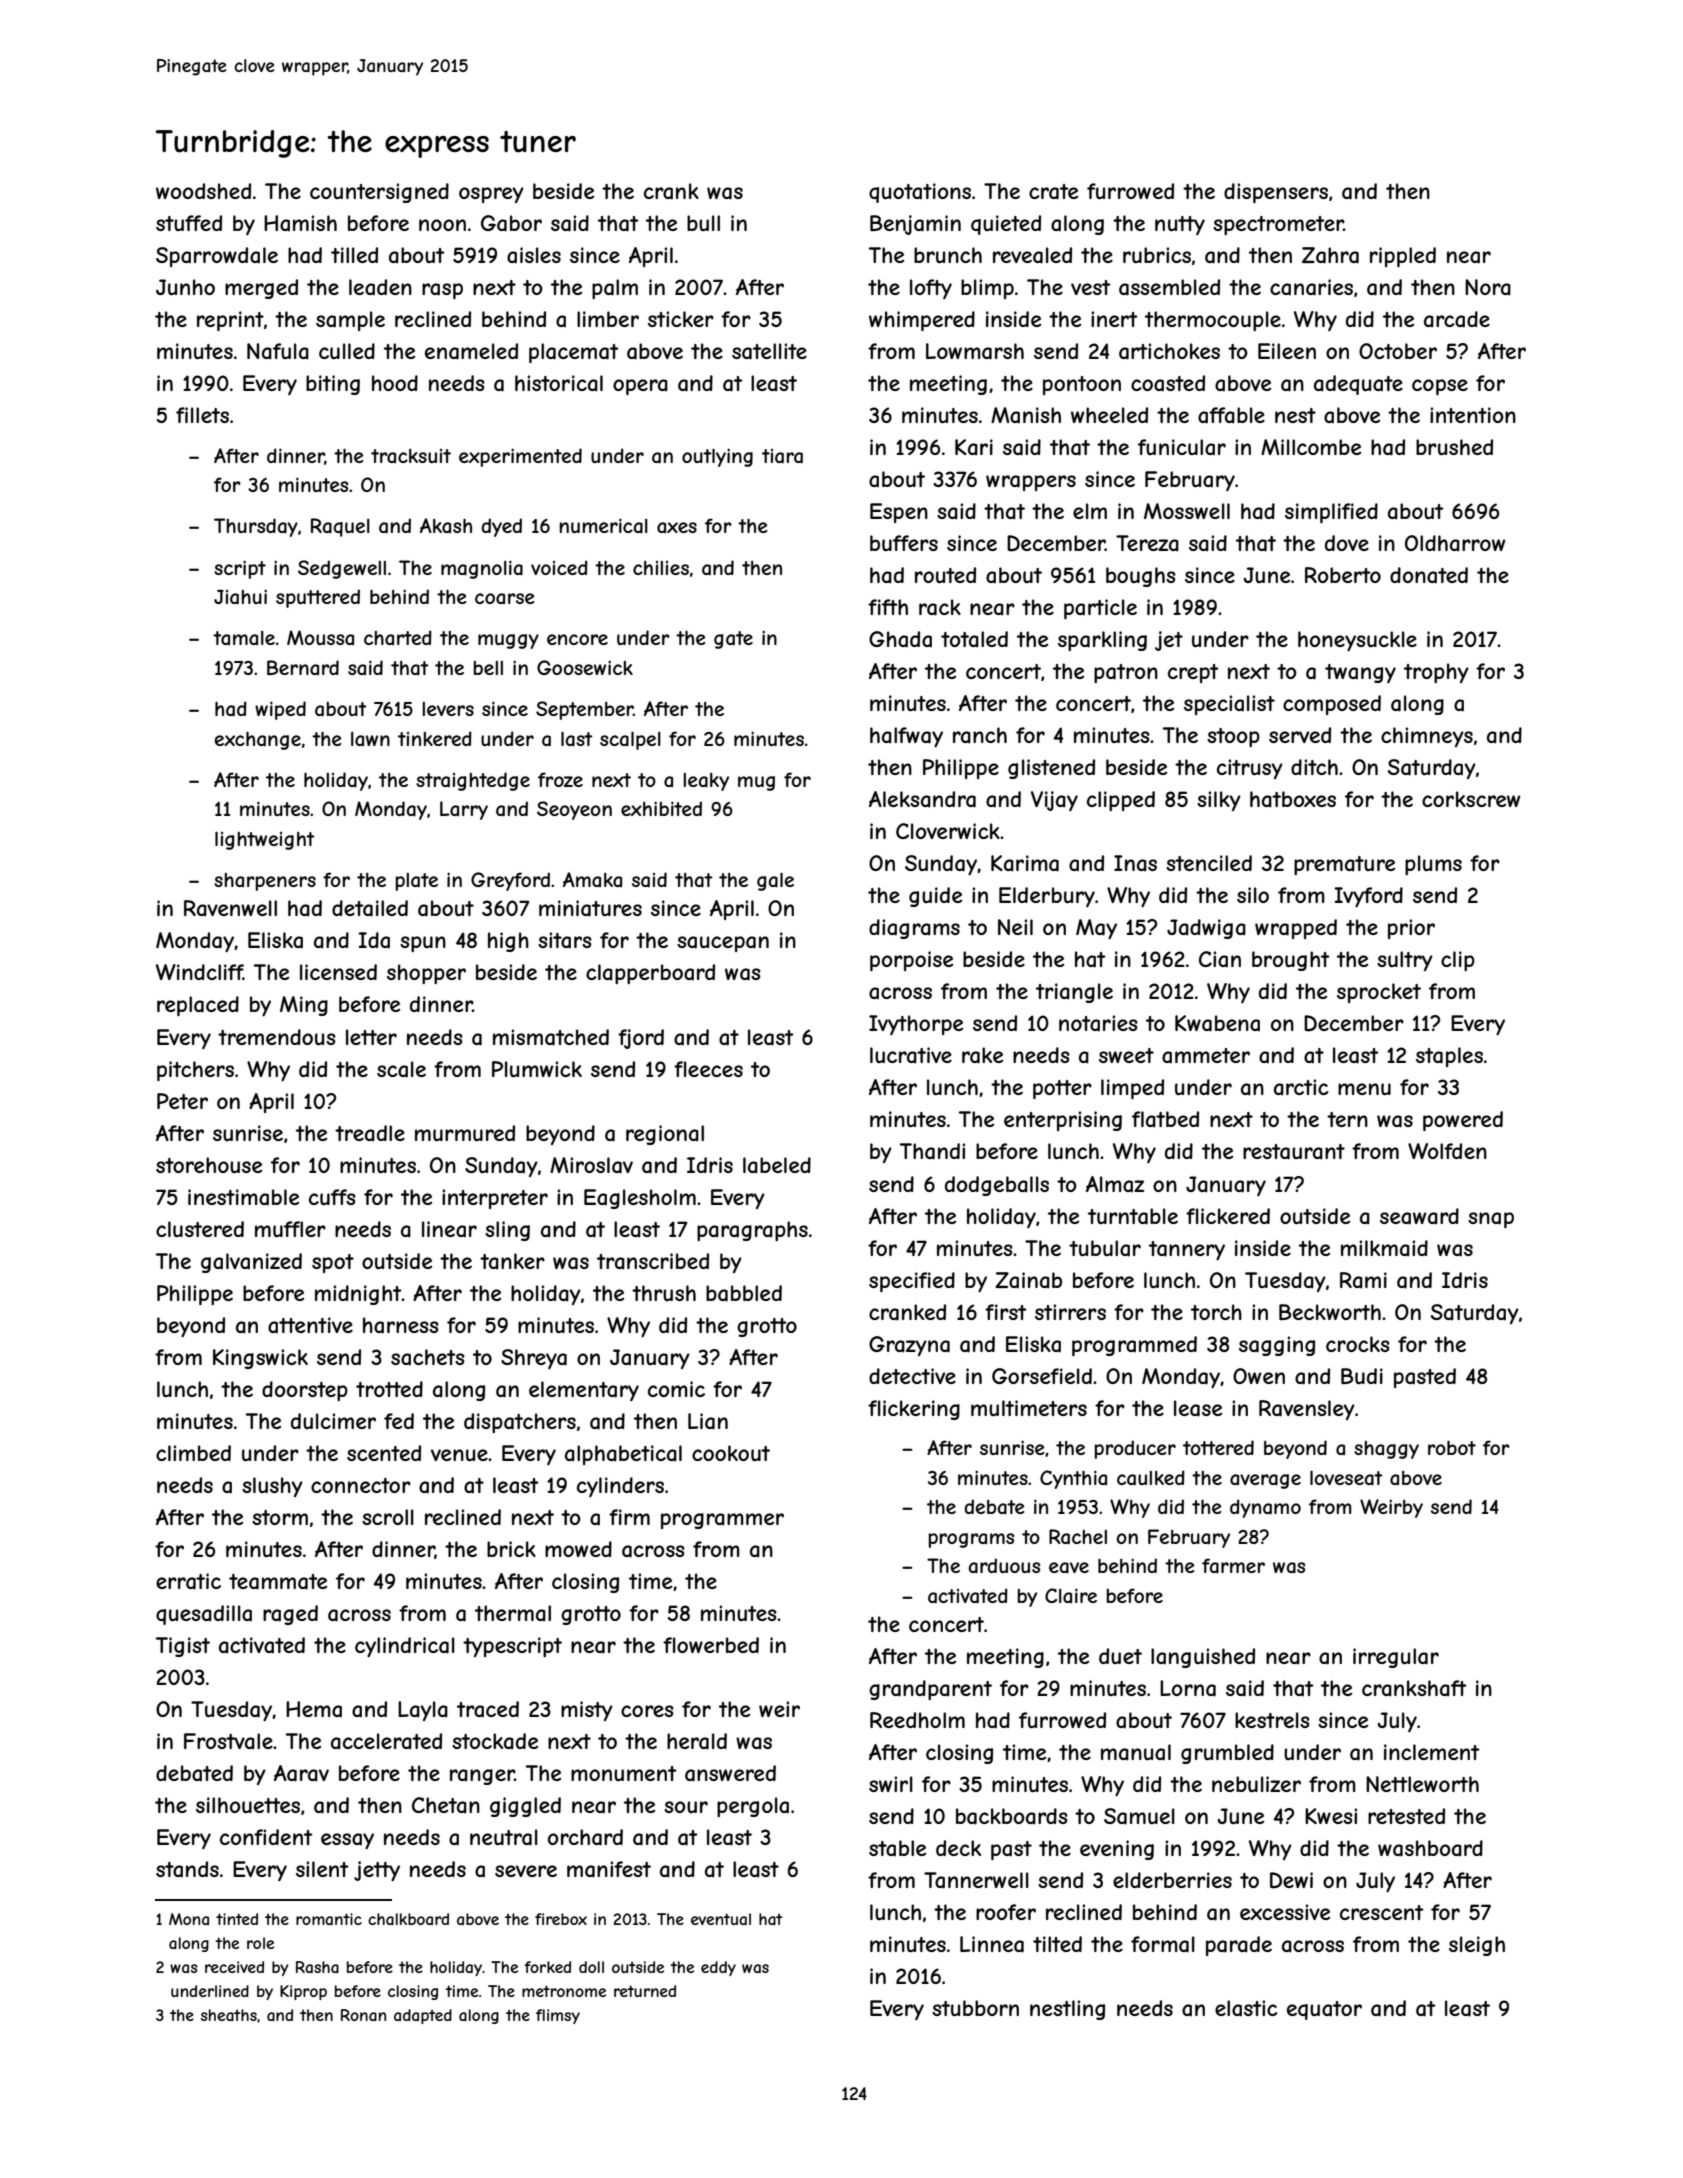 The image size is (1683, 2178). I want to click on erratic, so click(188, 1581).
